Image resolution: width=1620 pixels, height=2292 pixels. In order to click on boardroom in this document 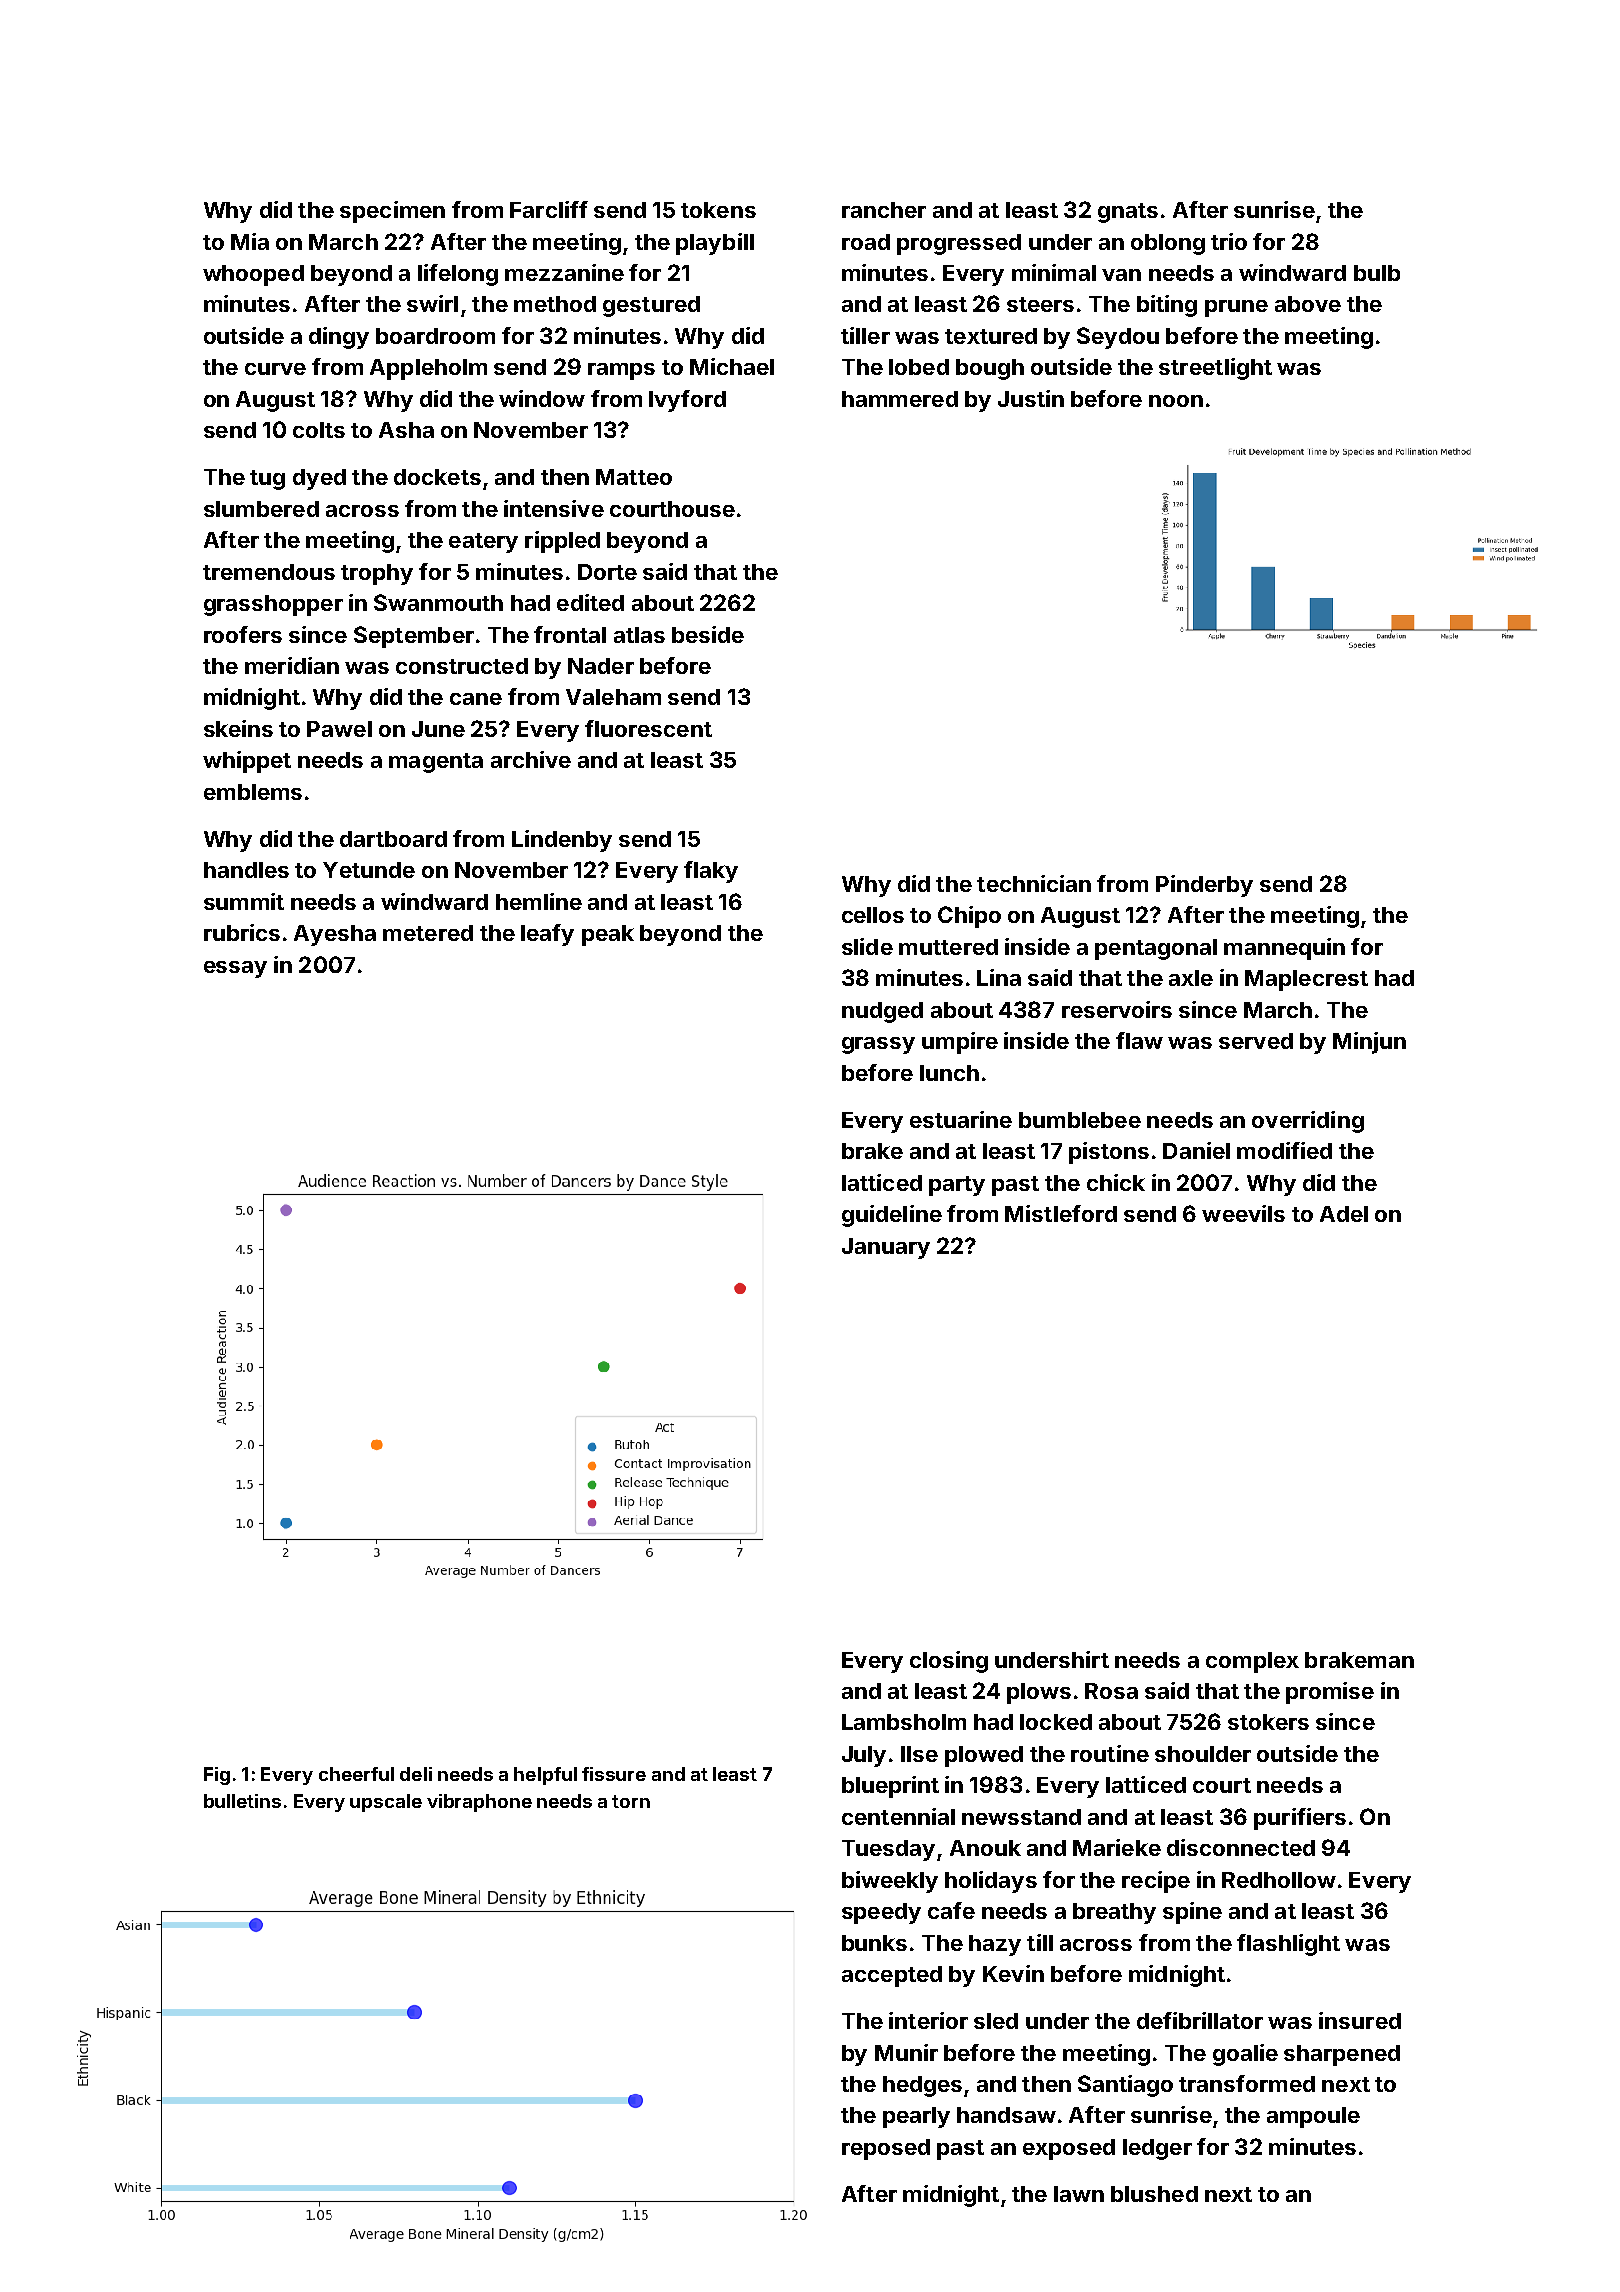, I will do `click(435, 336)`.
